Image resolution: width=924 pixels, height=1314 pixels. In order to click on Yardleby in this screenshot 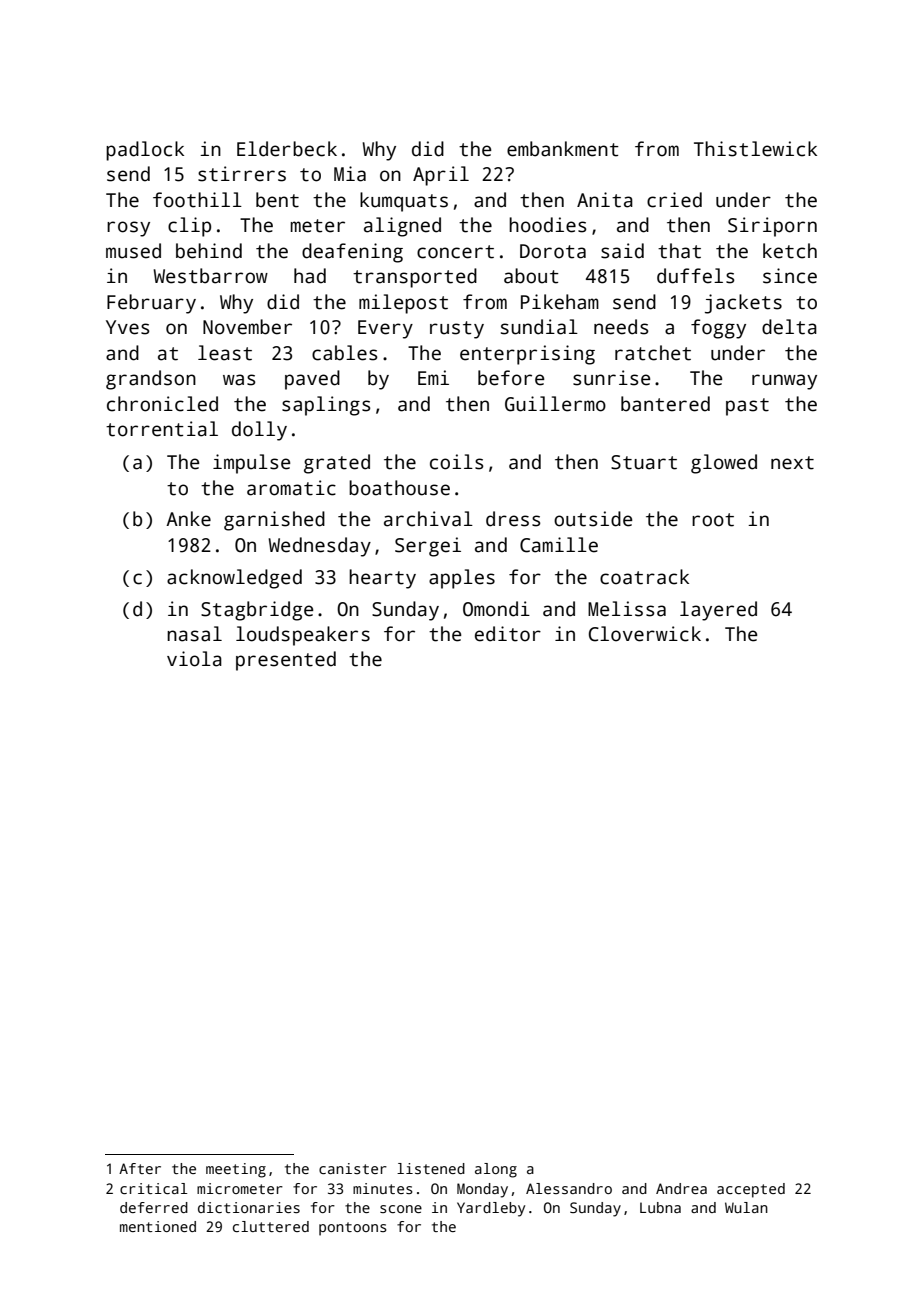, I will do `click(491, 1209)`.
